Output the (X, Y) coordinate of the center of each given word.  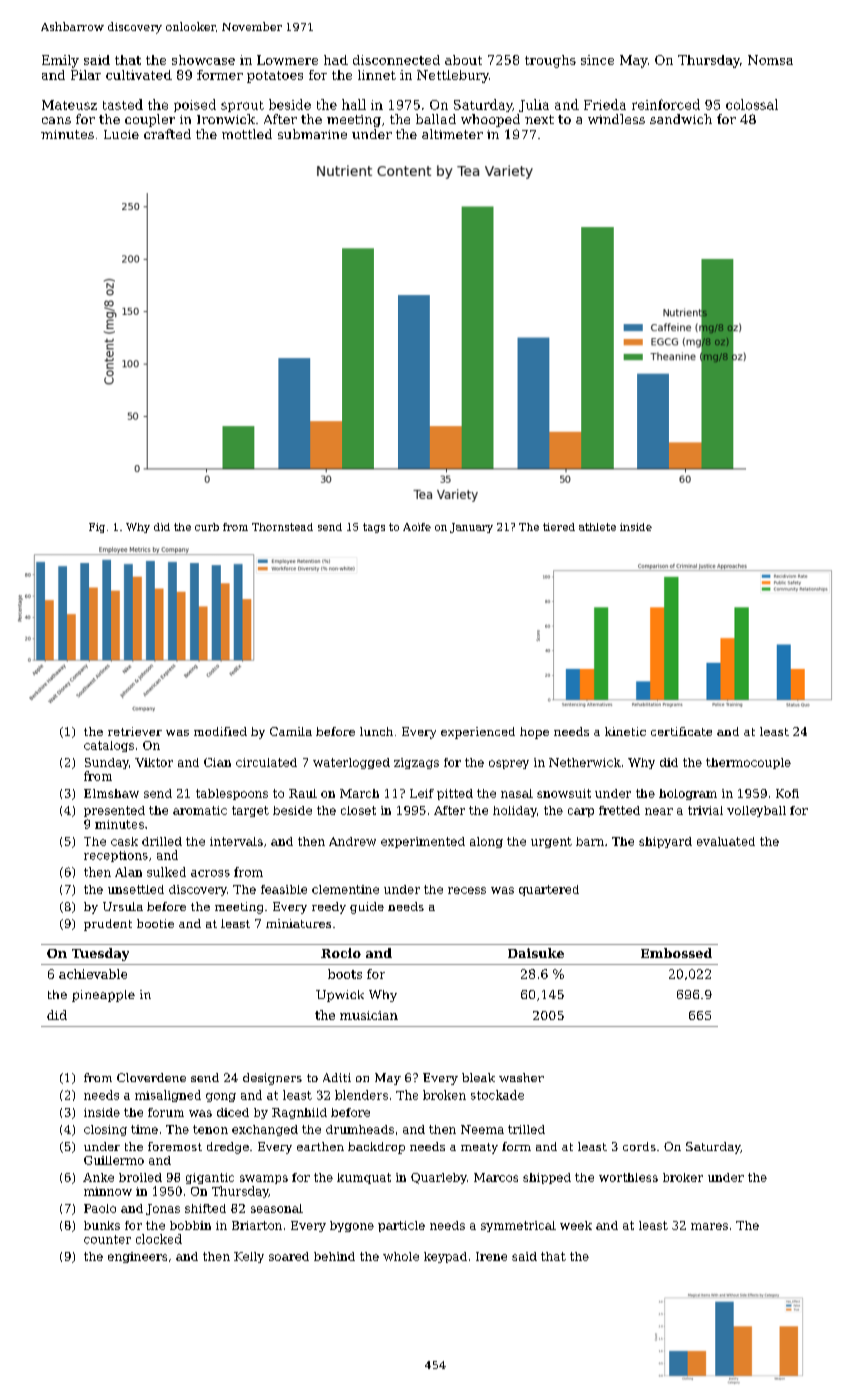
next (539, 119)
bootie (155, 923)
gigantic (210, 1178)
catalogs (109, 746)
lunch (376, 731)
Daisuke (536, 953)
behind (334, 1256)
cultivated (139, 75)
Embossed (676, 953)
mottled (247, 134)
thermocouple (748, 763)
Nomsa (770, 60)
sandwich (681, 119)
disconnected (396, 60)
